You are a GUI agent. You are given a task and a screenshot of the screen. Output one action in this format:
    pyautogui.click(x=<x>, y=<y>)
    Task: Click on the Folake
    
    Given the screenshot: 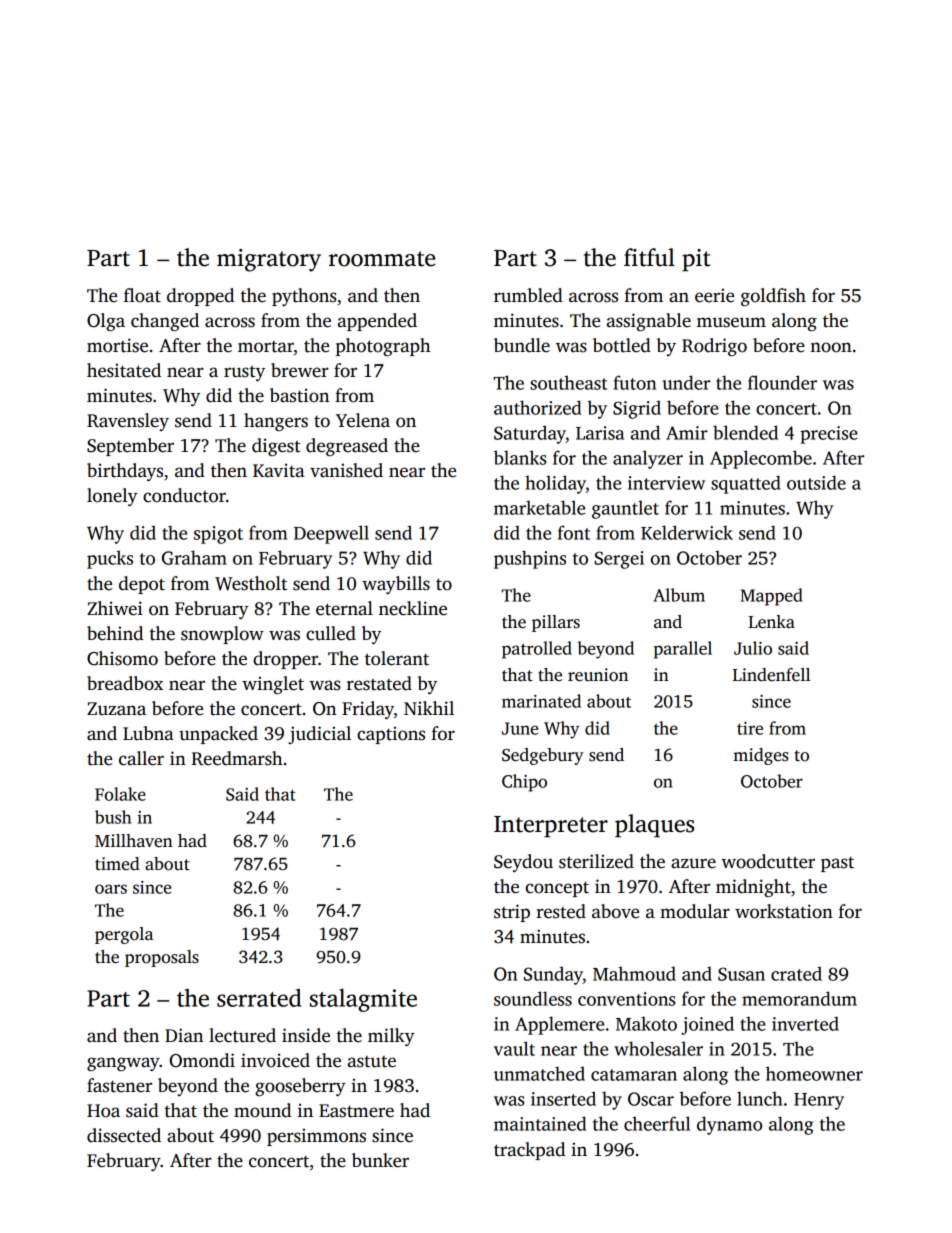 What is the action you would take?
    pyautogui.click(x=120, y=794)
